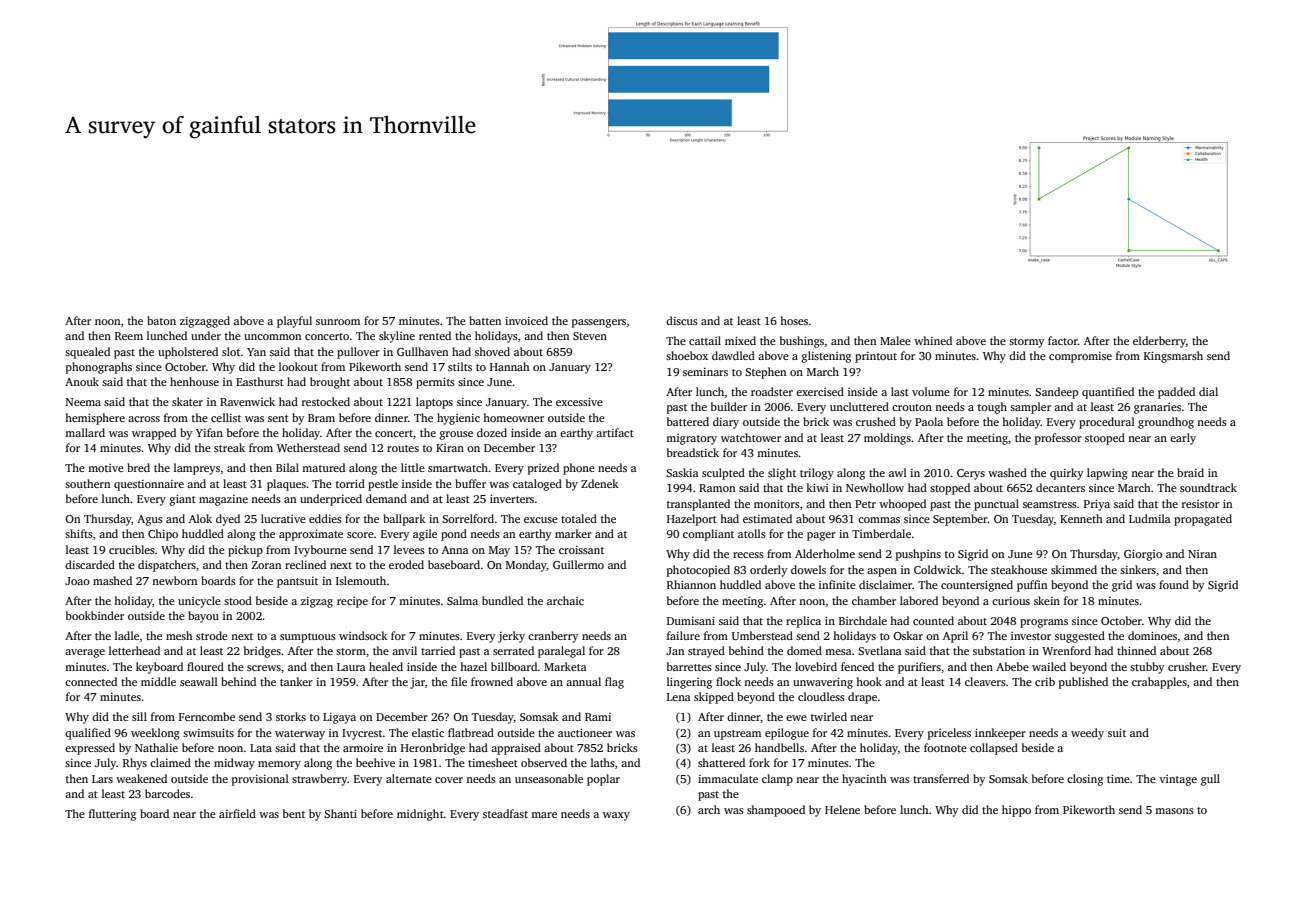  I want to click on Dumisani, so click(691, 620).
